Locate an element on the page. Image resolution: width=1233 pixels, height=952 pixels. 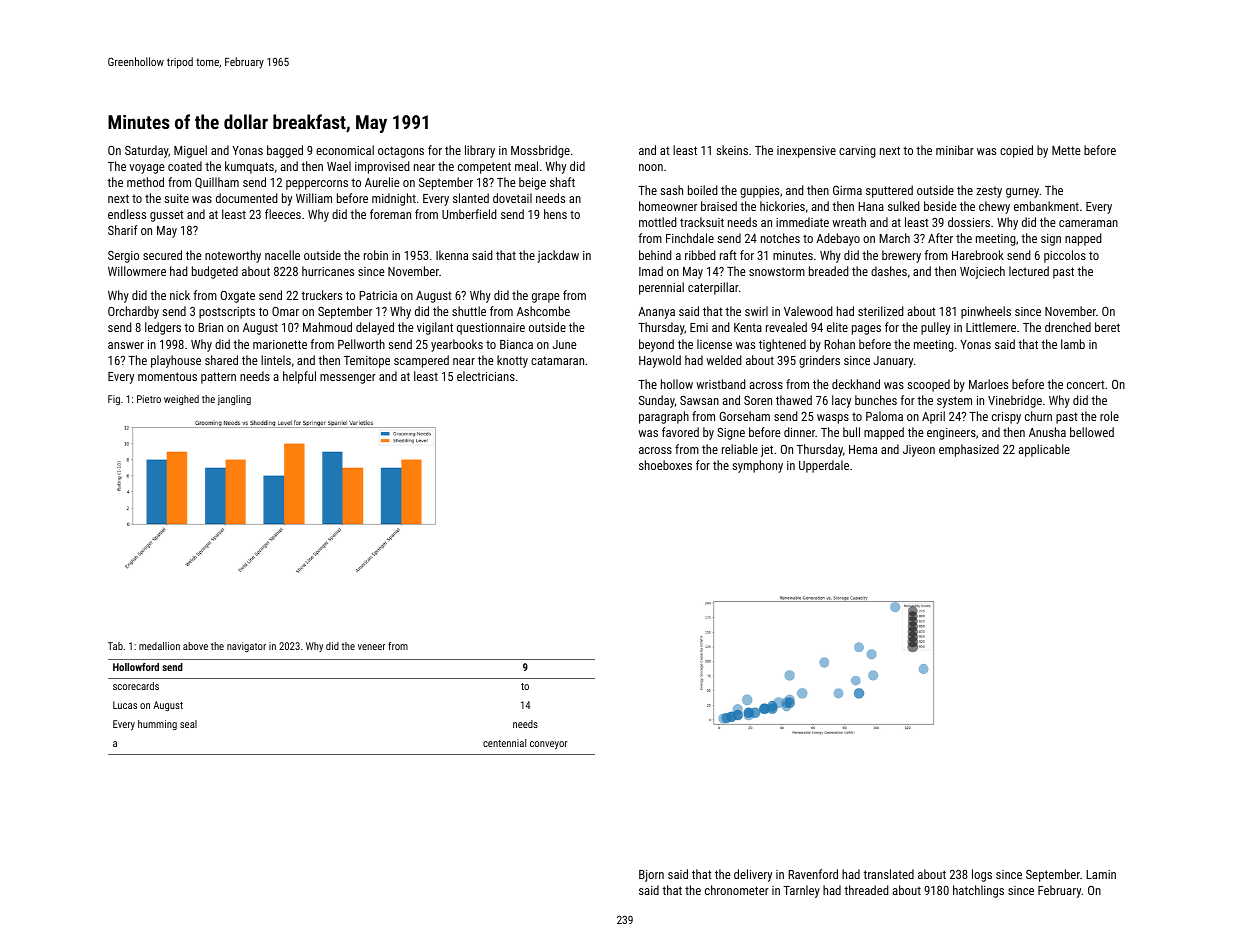
messenger is located at coordinates (348, 379).
